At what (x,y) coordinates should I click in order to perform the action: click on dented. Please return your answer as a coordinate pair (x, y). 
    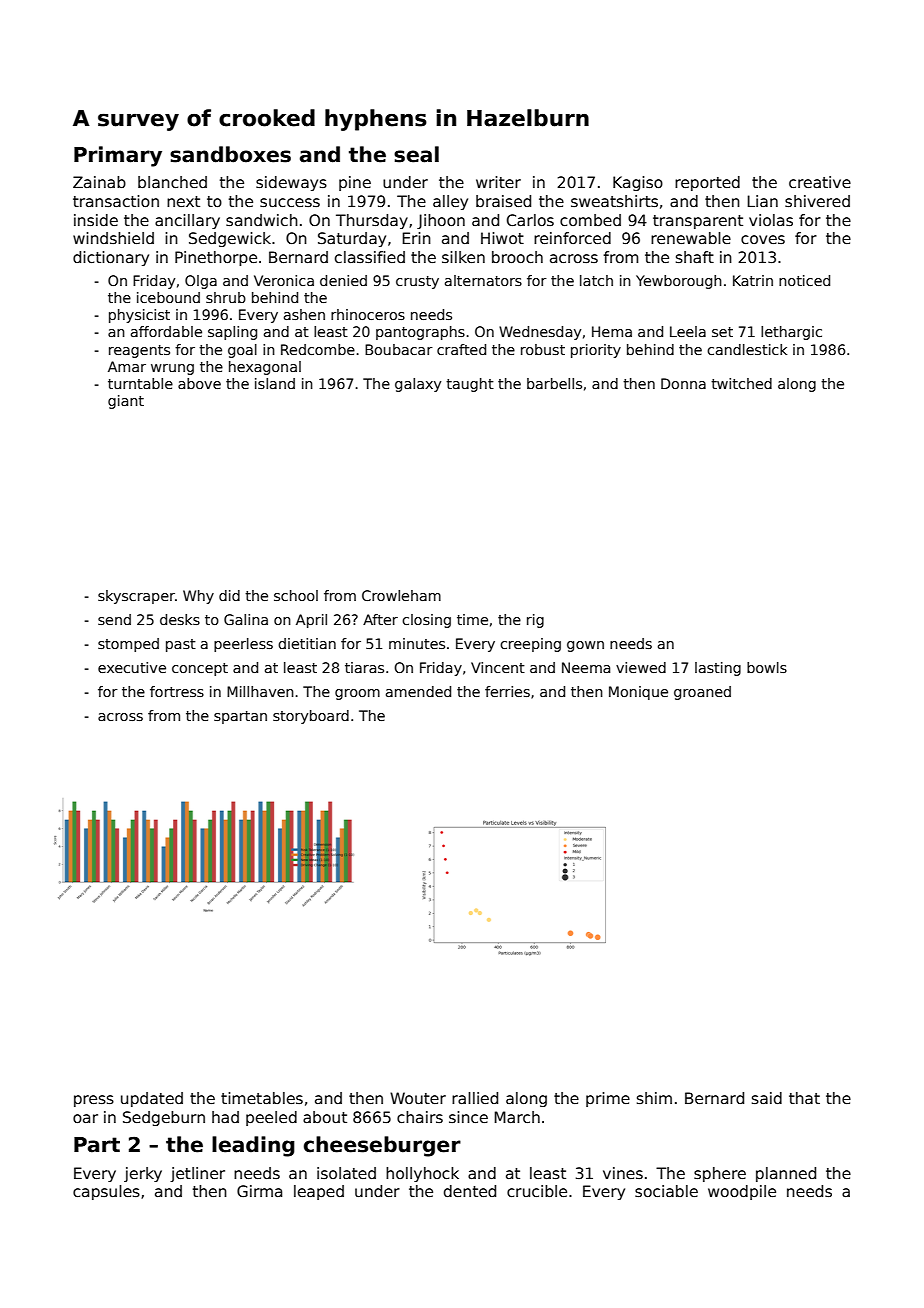
    Looking at the image, I should click on (470, 1191).
